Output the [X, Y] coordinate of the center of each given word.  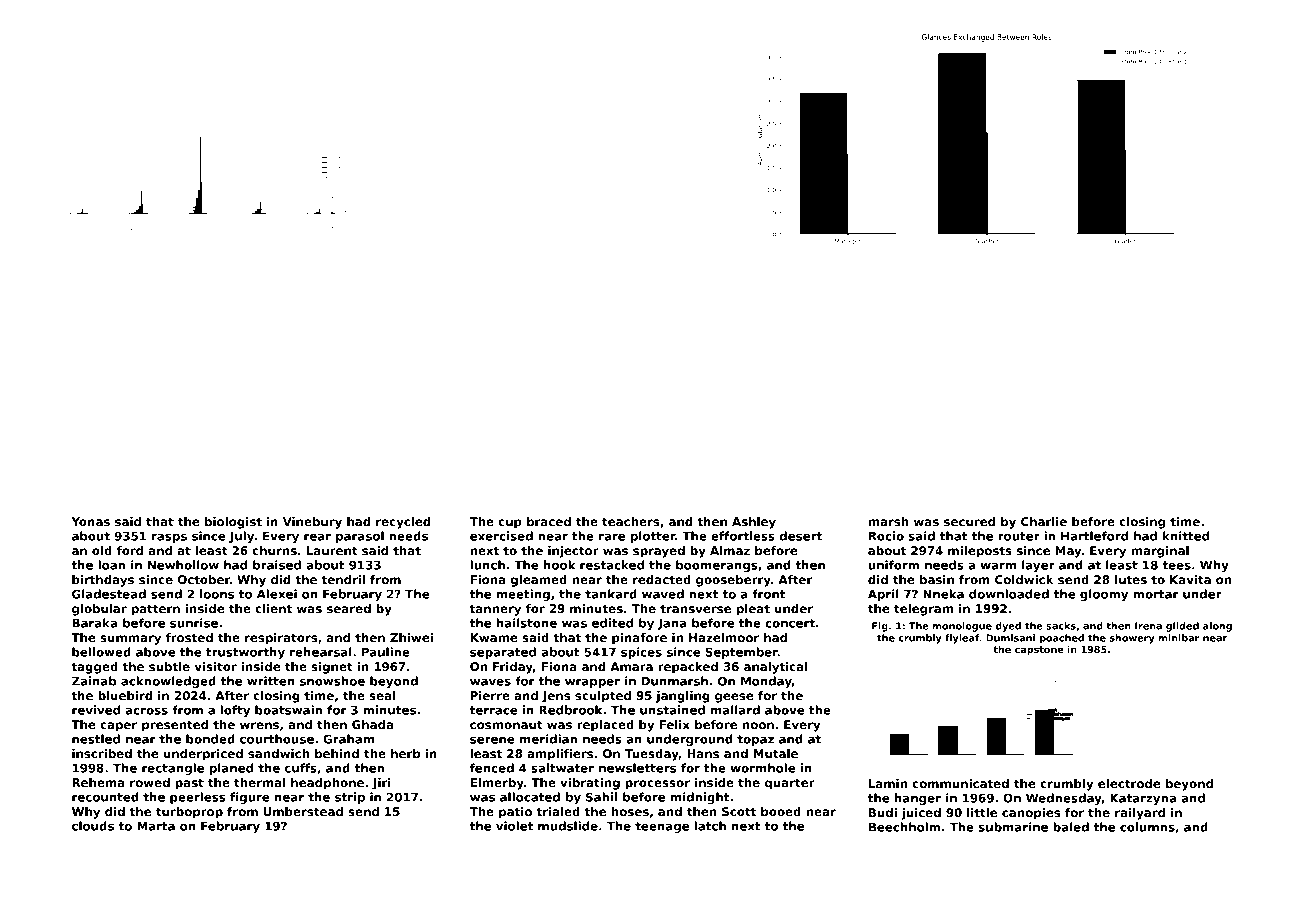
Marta [156, 826]
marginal [1160, 552]
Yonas [90, 521]
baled [1071, 827]
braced [549, 521]
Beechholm [904, 827]
